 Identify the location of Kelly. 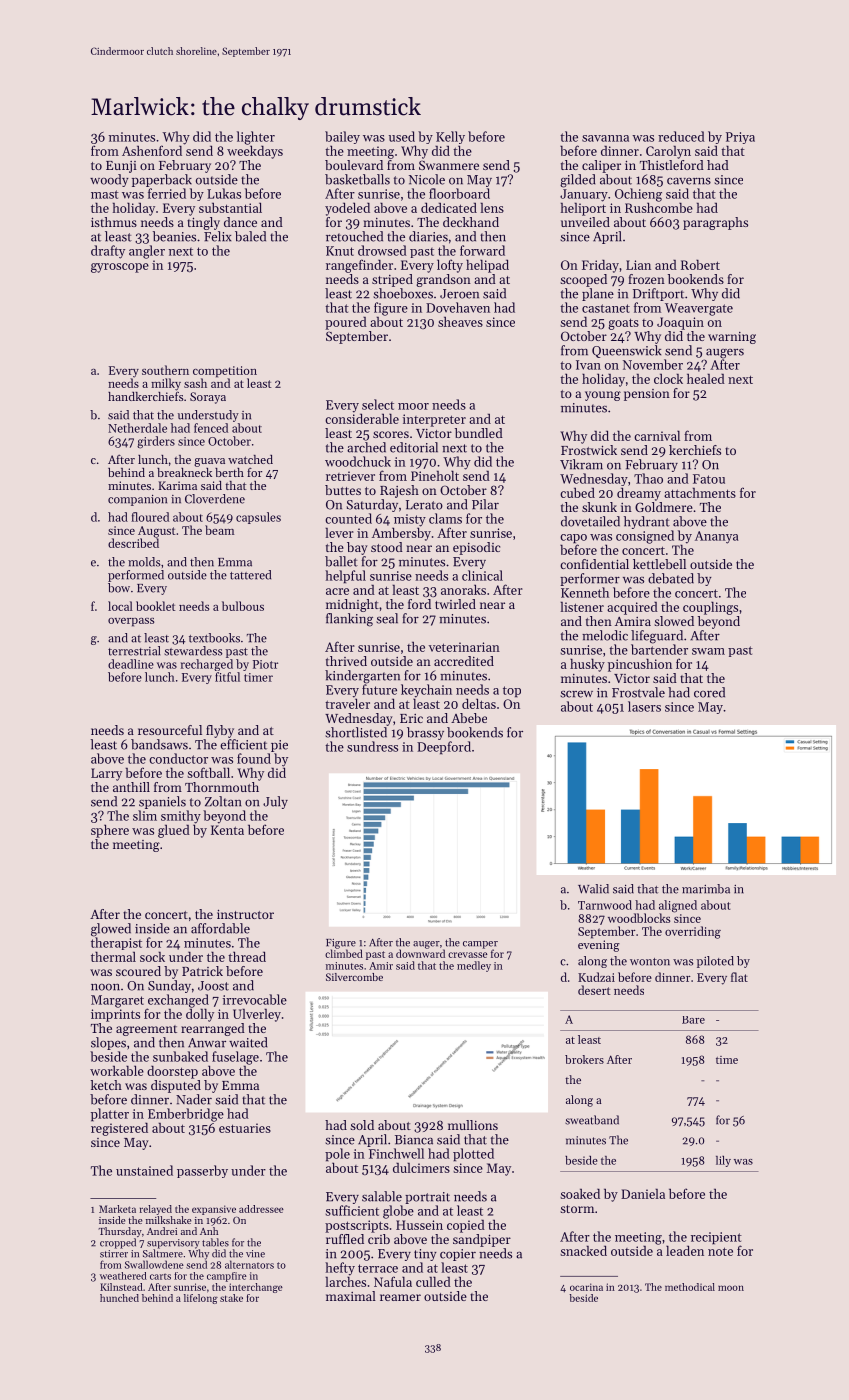
(450, 137).
